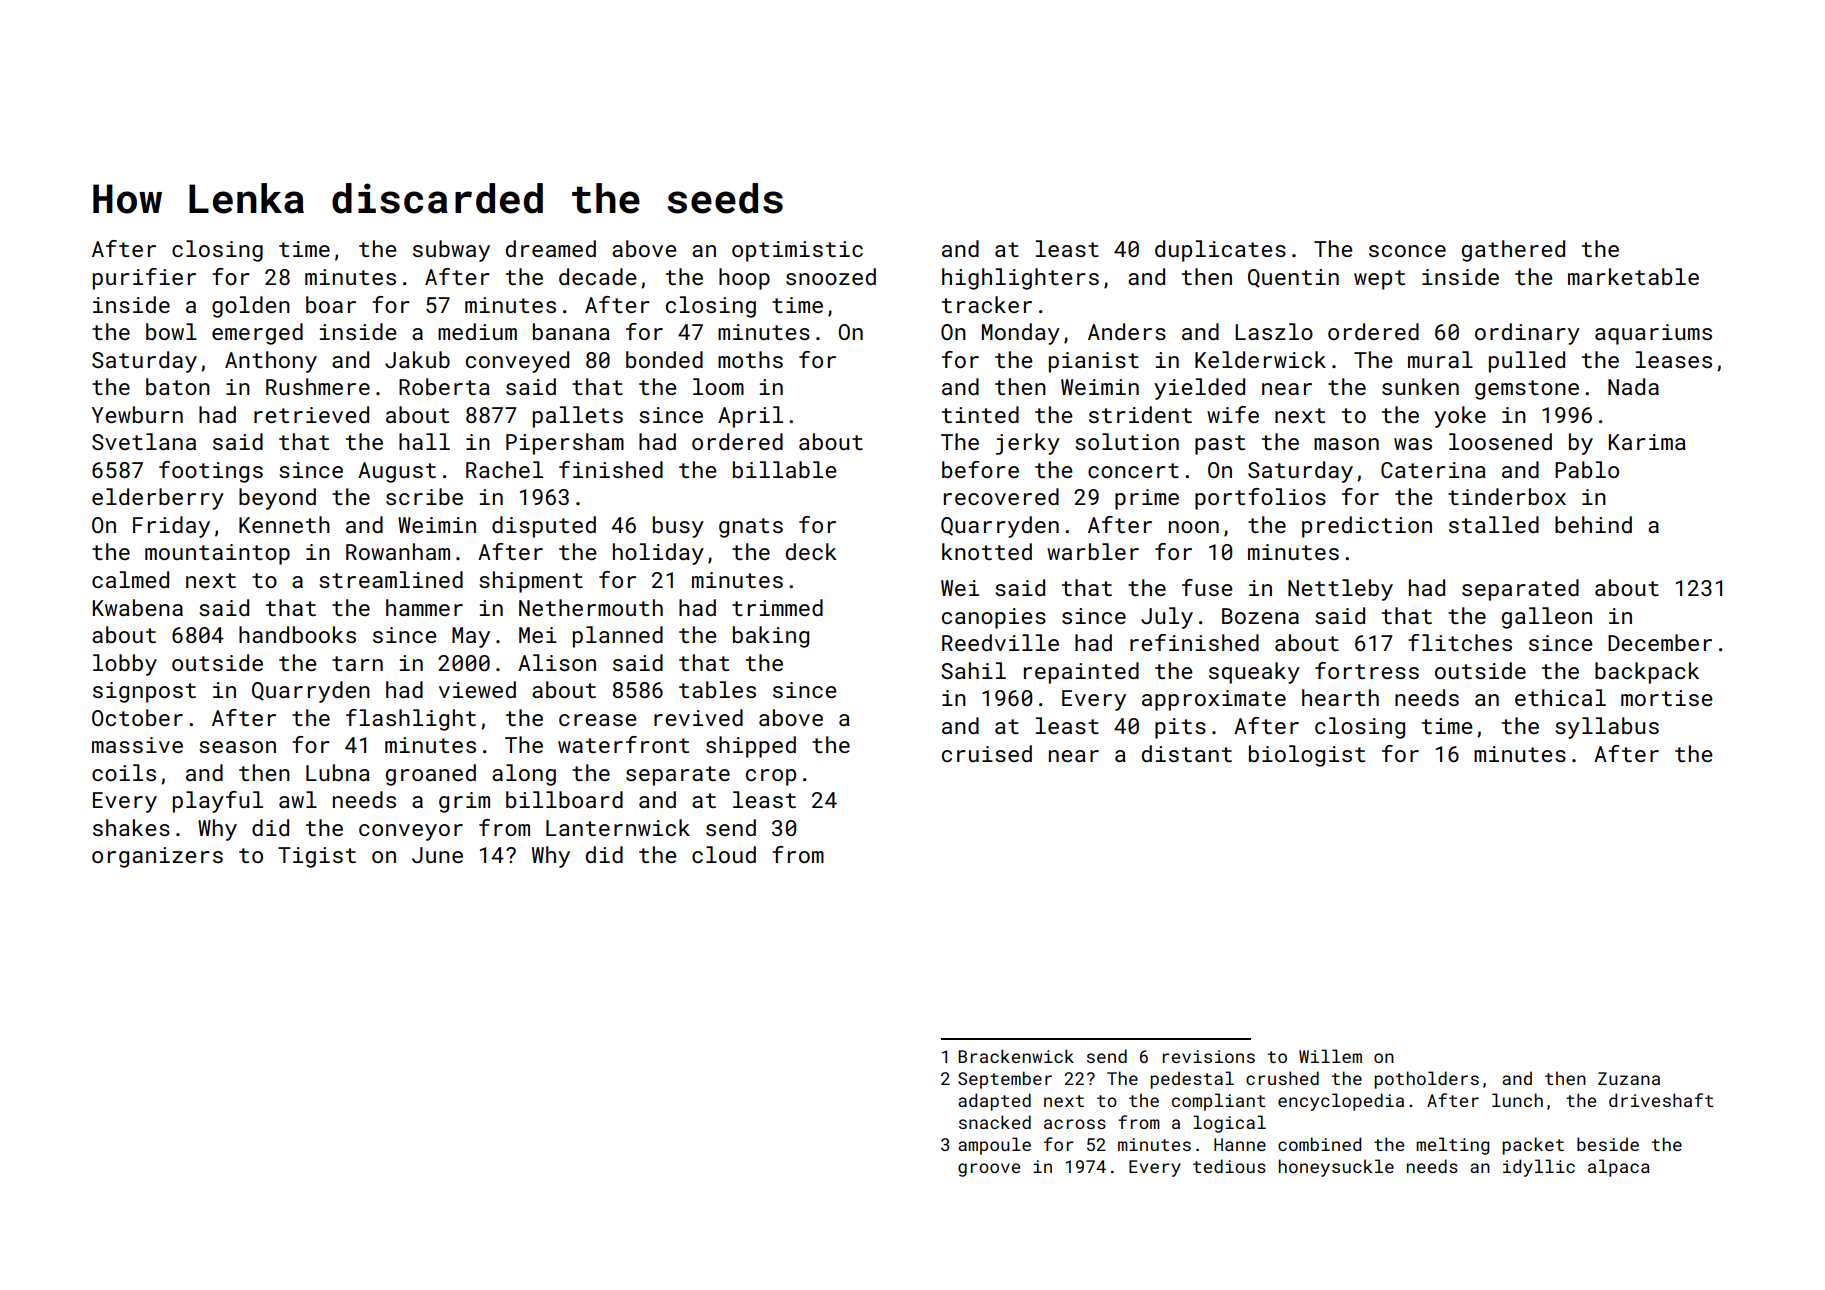 This screenshot has height=1290, width=1825. I want to click on groove, so click(989, 1170).
